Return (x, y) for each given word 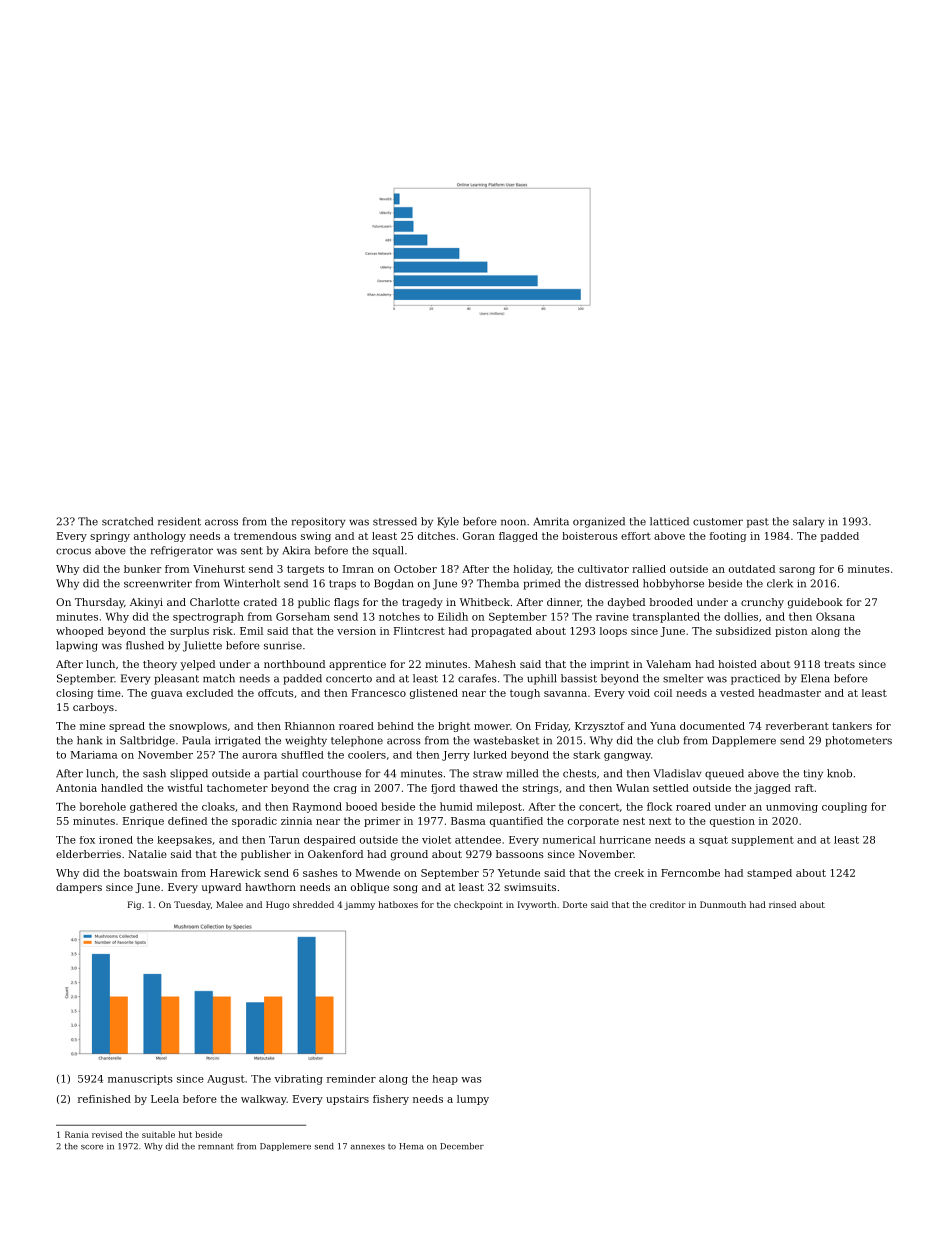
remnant (216, 1146)
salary (808, 522)
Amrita (551, 521)
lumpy (473, 1100)
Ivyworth (537, 905)
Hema (411, 1146)
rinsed (782, 904)
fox (87, 840)
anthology (160, 537)
